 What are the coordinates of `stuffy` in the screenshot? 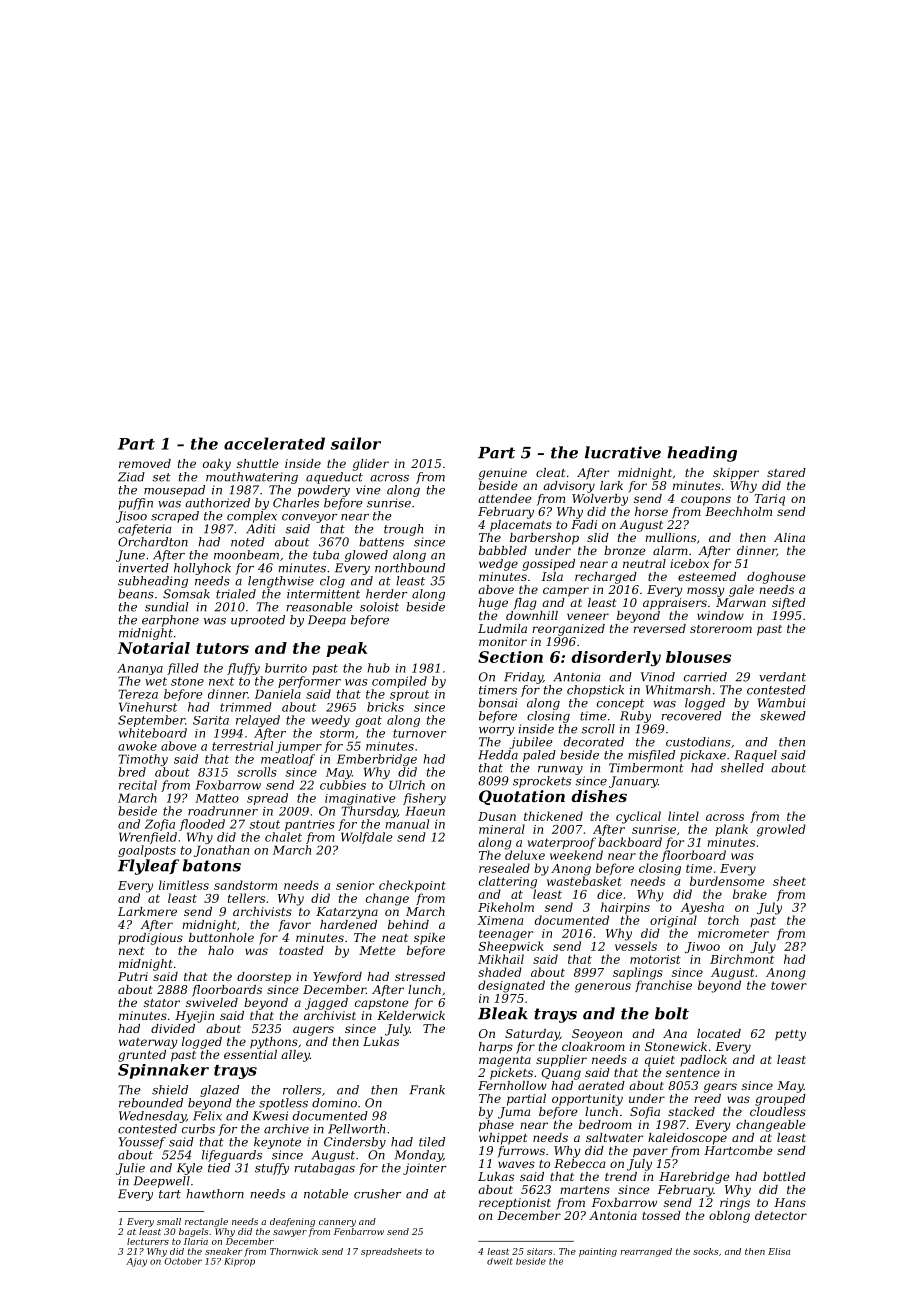 It's located at (272, 1169).
